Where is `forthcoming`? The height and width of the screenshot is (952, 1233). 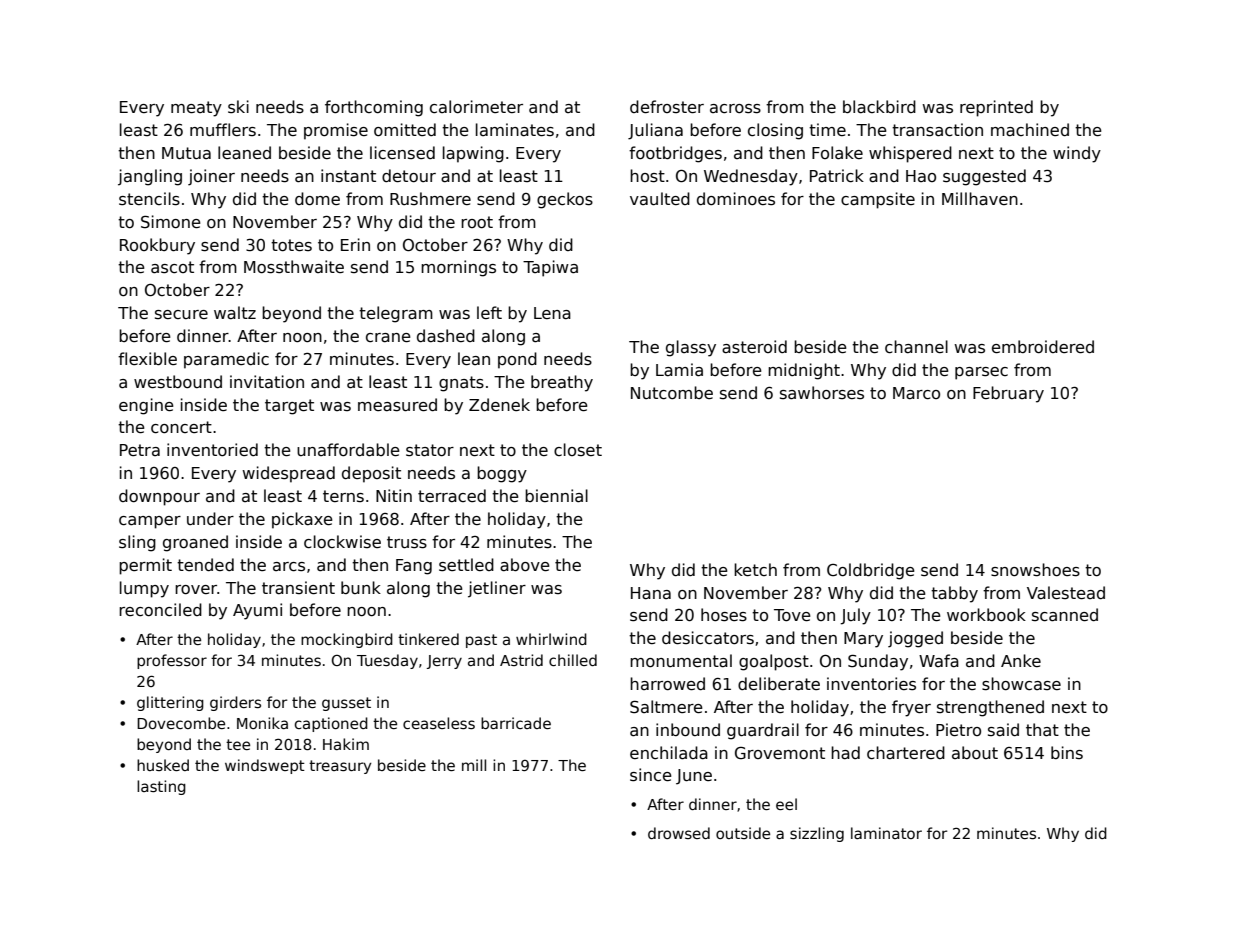
forthcoming is located at coordinates (374, 108).
